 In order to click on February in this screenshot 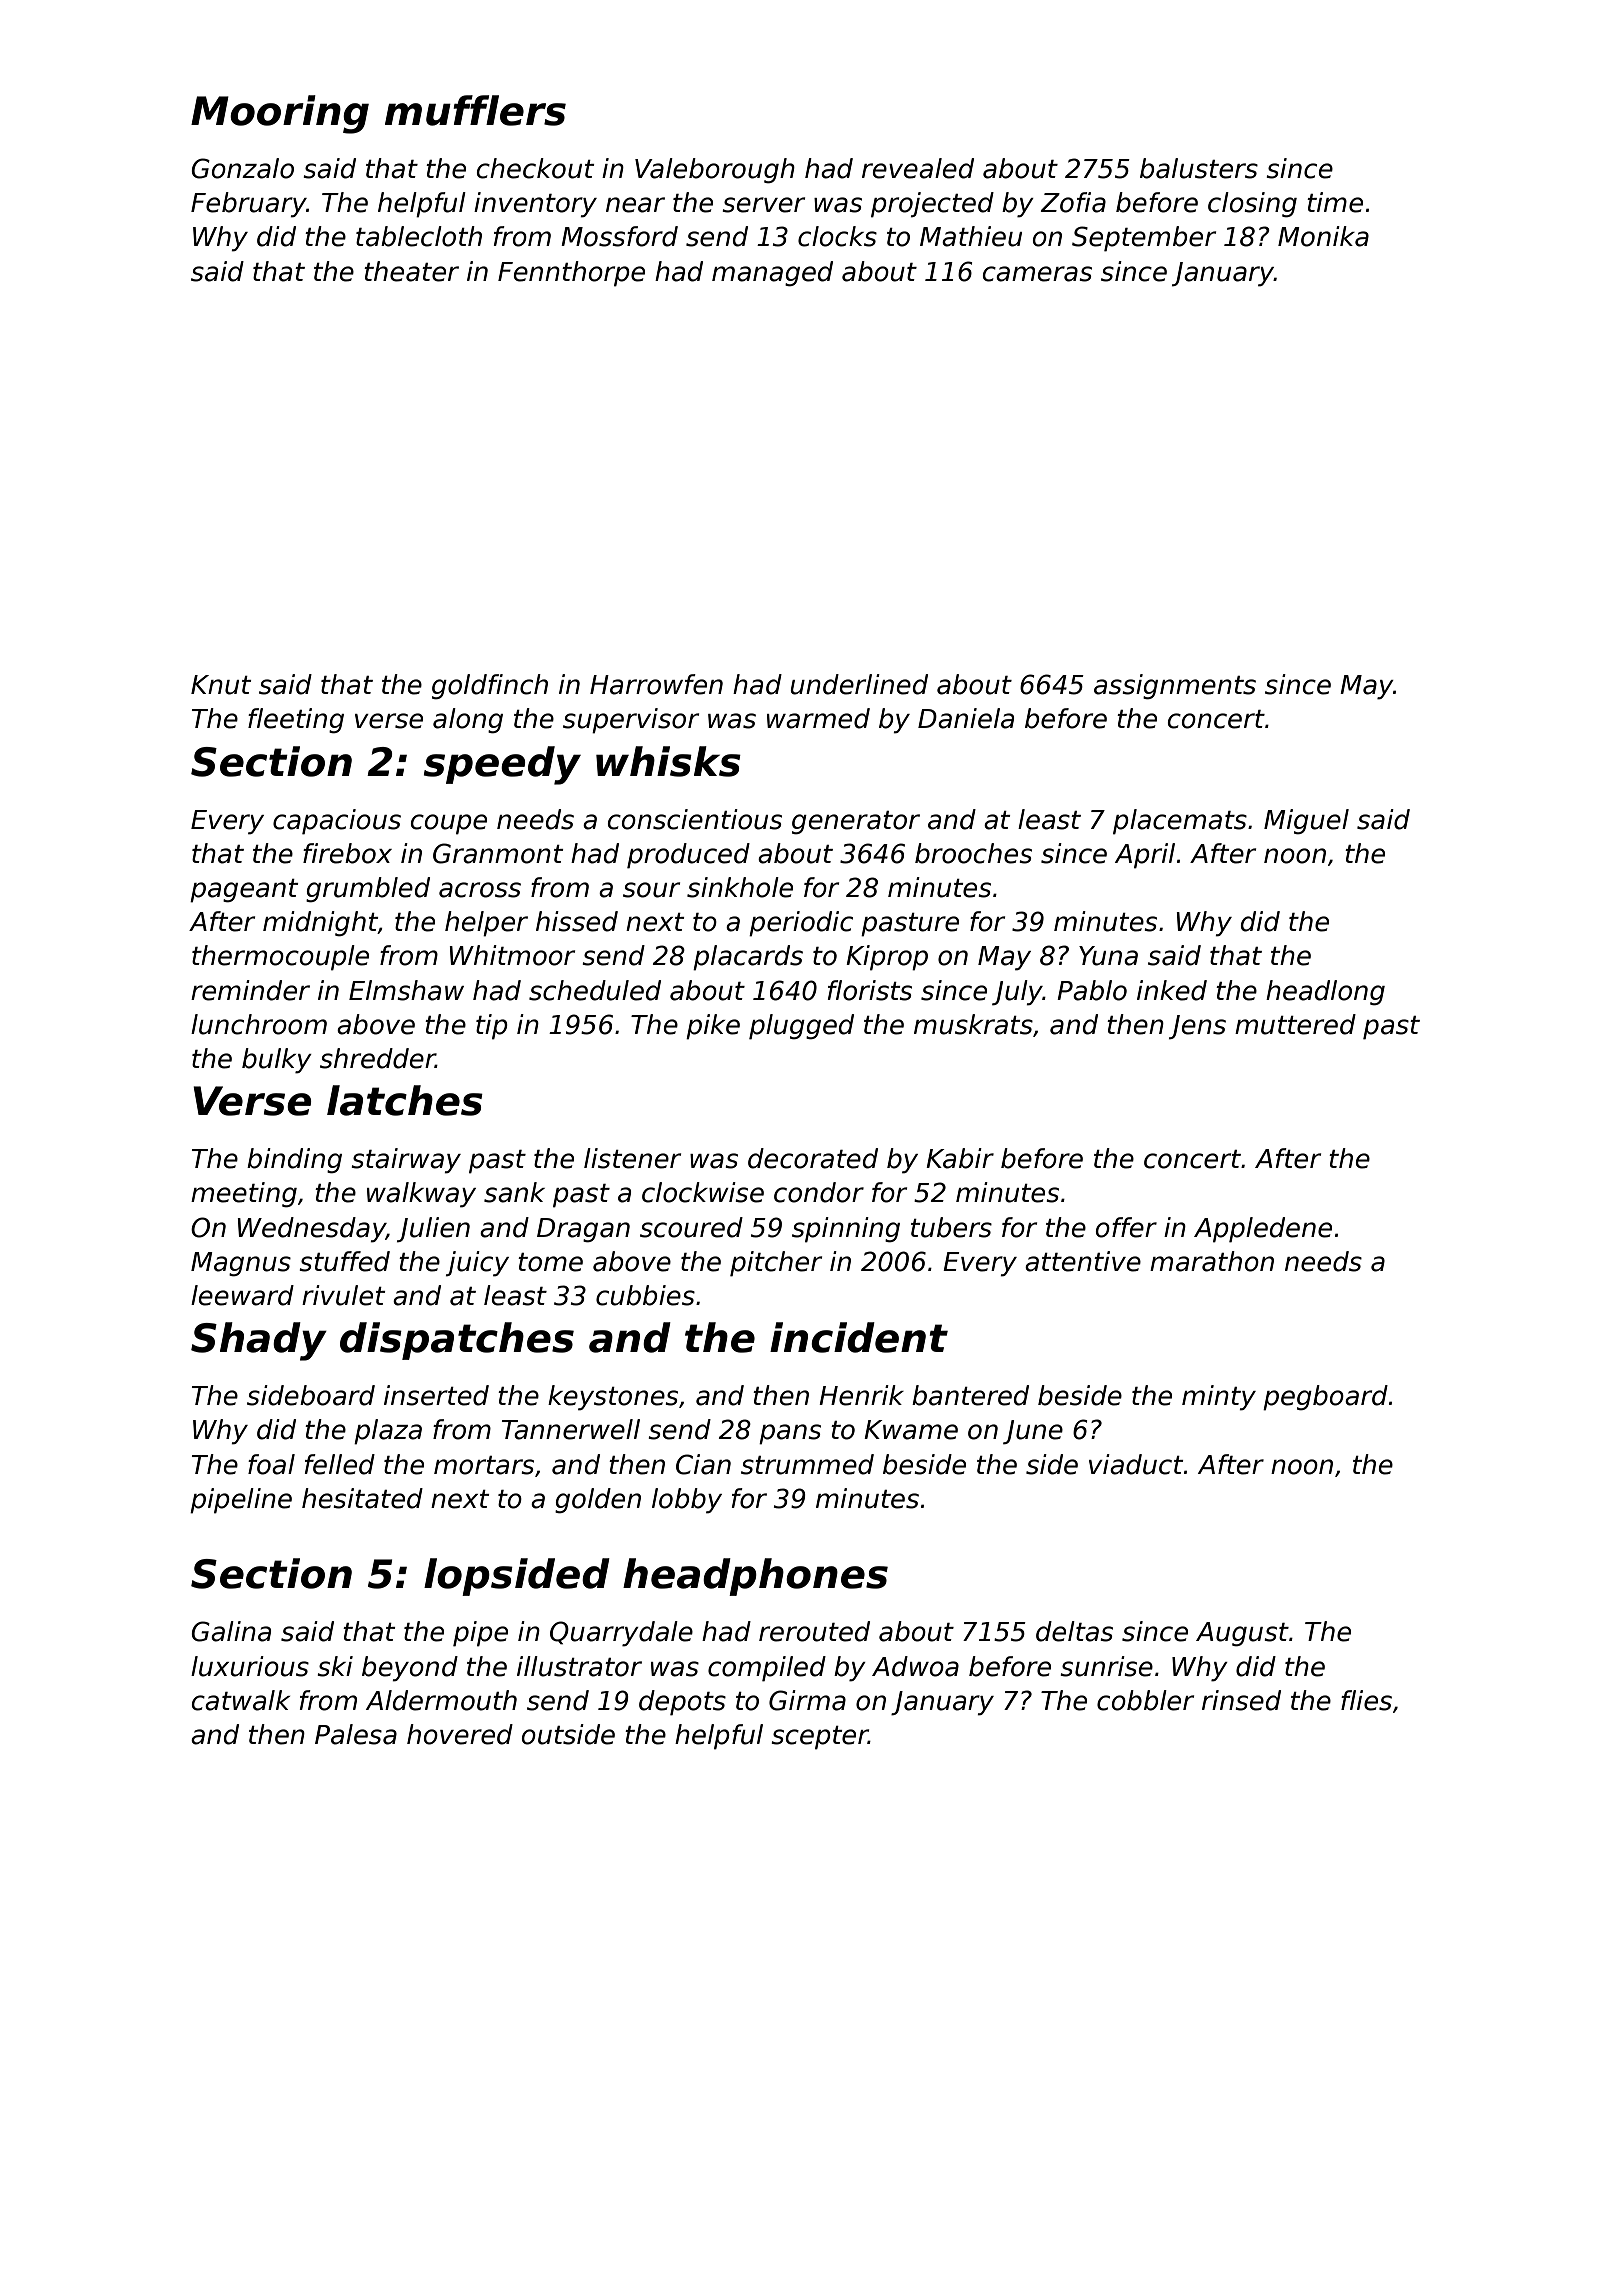, I will do `click(249, 205)`.
